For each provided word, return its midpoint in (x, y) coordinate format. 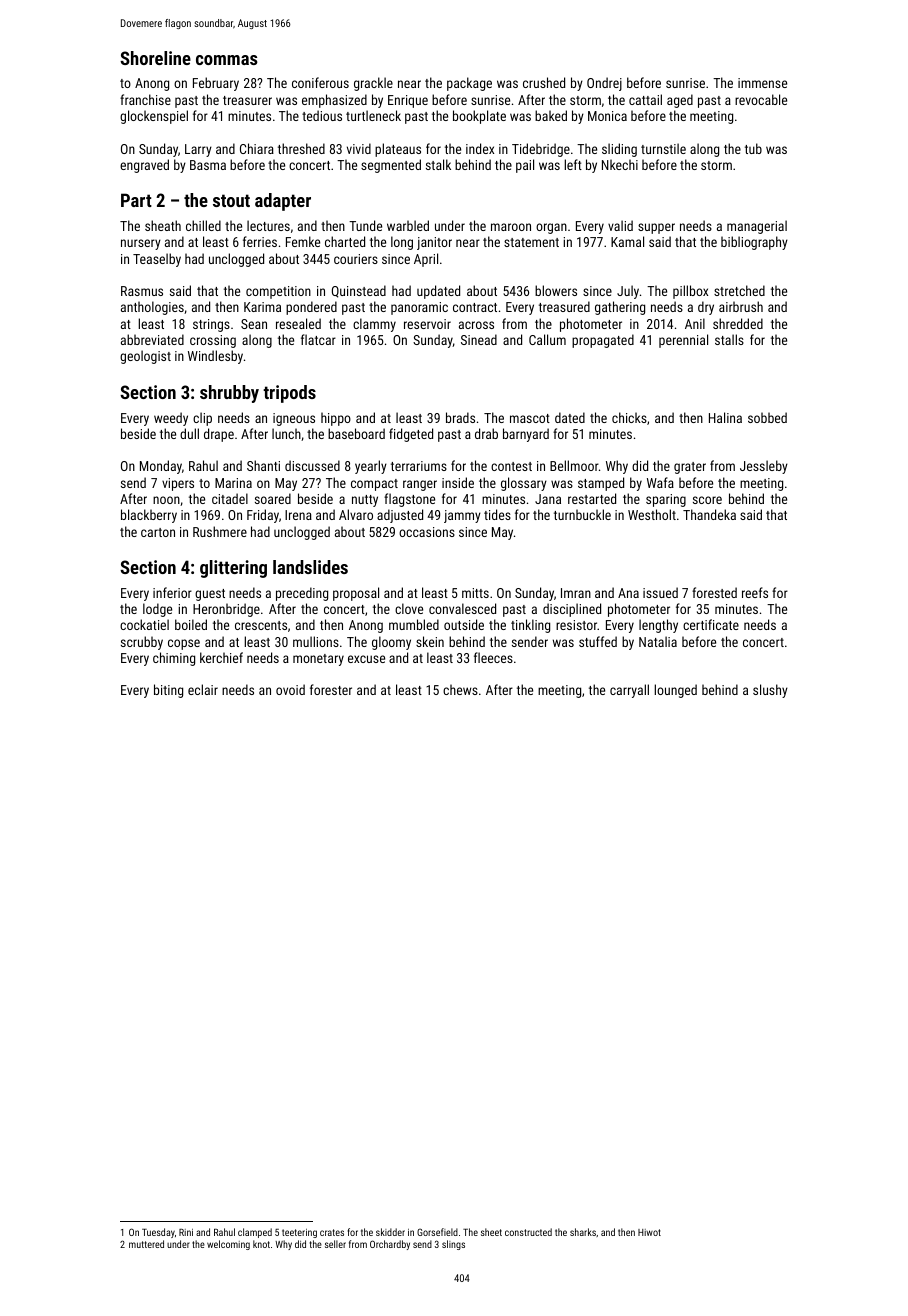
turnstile (663, 148)
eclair (203, 689)
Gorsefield (437, 1232)
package (469, 84)
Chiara (257, 148)
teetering (299, 1233)
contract (475, 307)
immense (762, 83)
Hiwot (649, 1232)
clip (202, 419)
